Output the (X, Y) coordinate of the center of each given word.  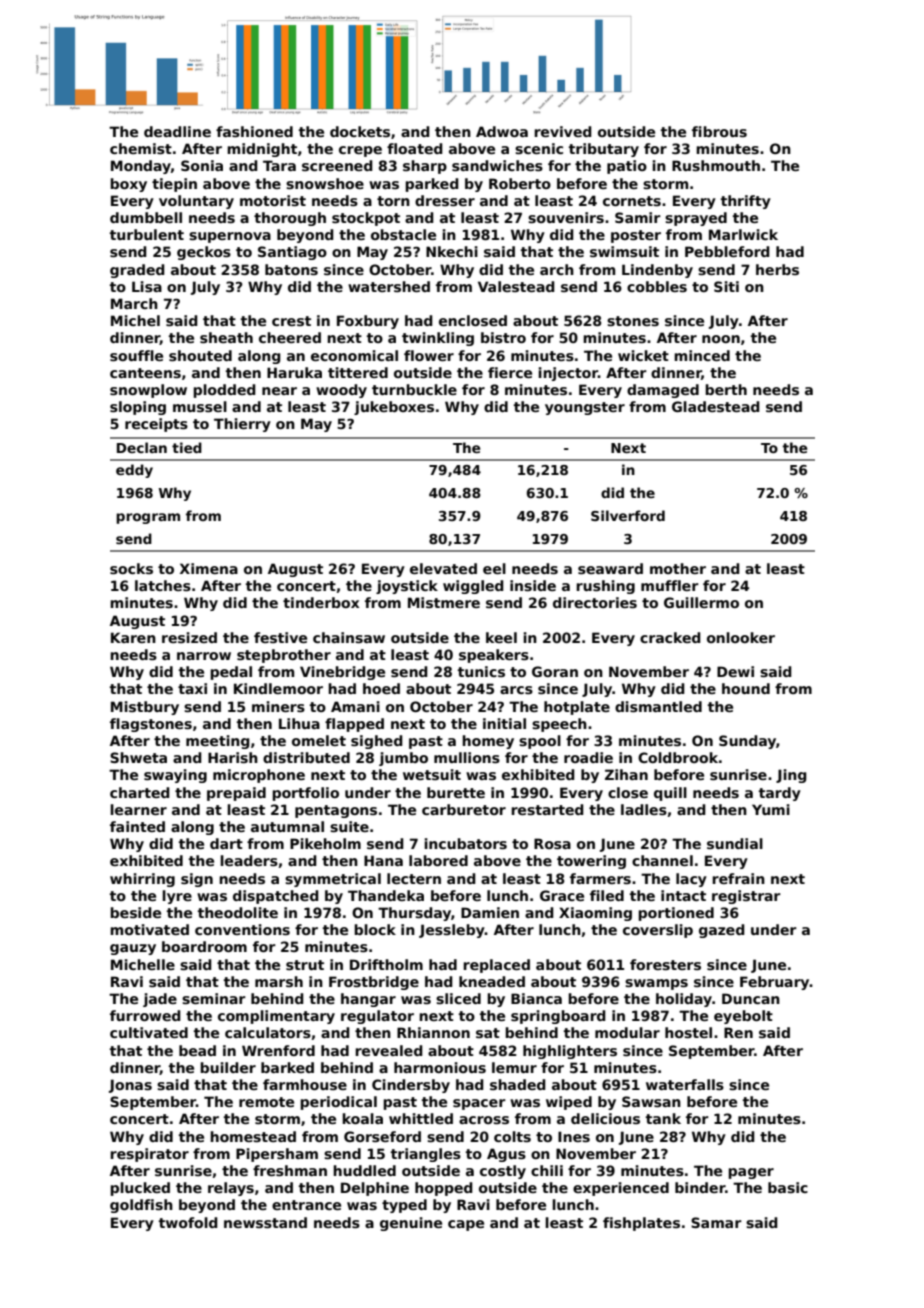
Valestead (516, 286)
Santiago (292, 253)
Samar (716, 1222)
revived (563, 131)
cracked (670, 637)
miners (278, 706)
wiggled (473, 587)
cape (466, 1225)
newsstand (265, 1222)
